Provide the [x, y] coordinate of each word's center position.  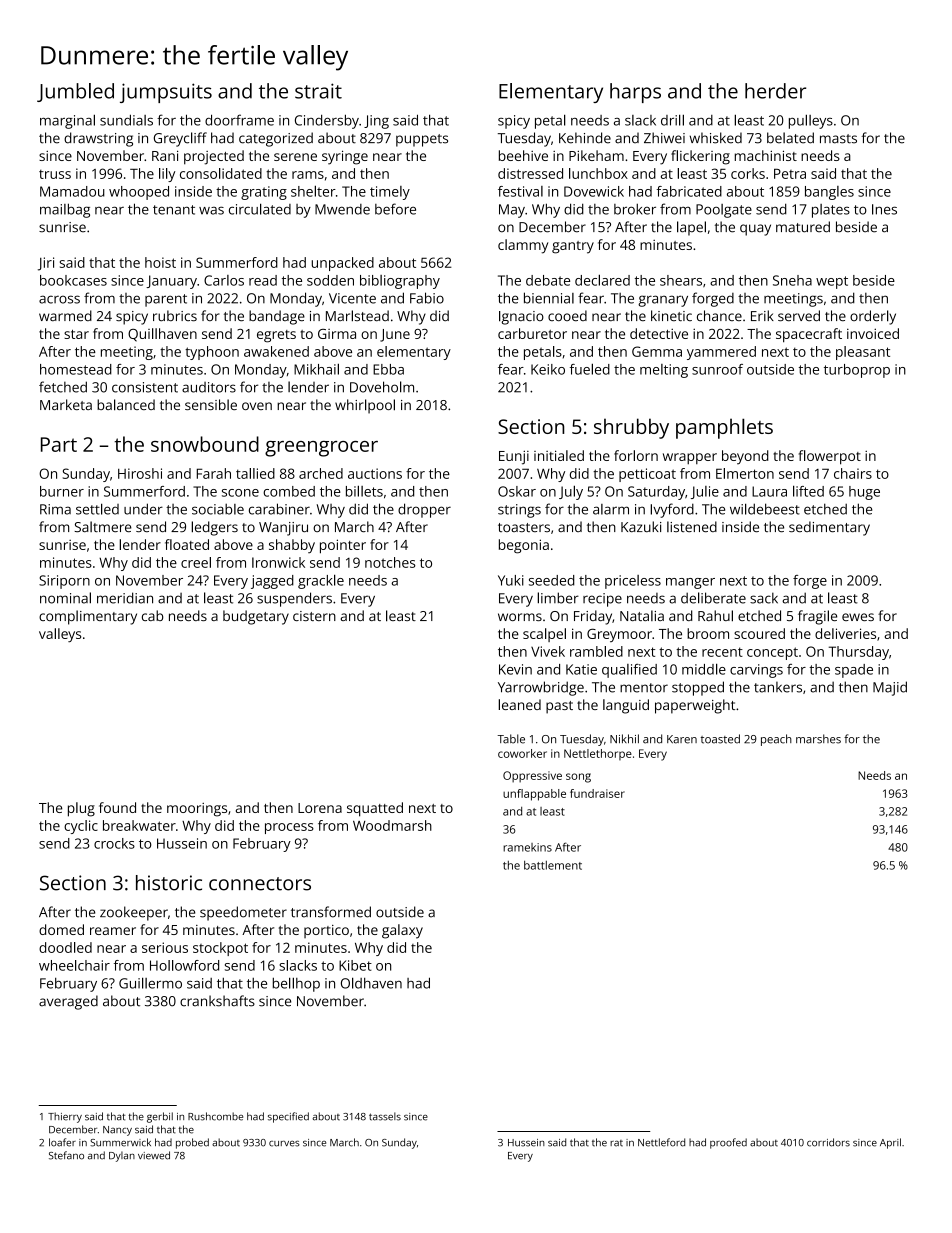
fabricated [689, 191]
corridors [828, 1142]
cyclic [81, 827]
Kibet [355, 965]
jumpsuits [166, 93]
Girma [337, 334]
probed [192, 1143]
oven [257, 406]
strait [318, 91]
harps [635, 93]
